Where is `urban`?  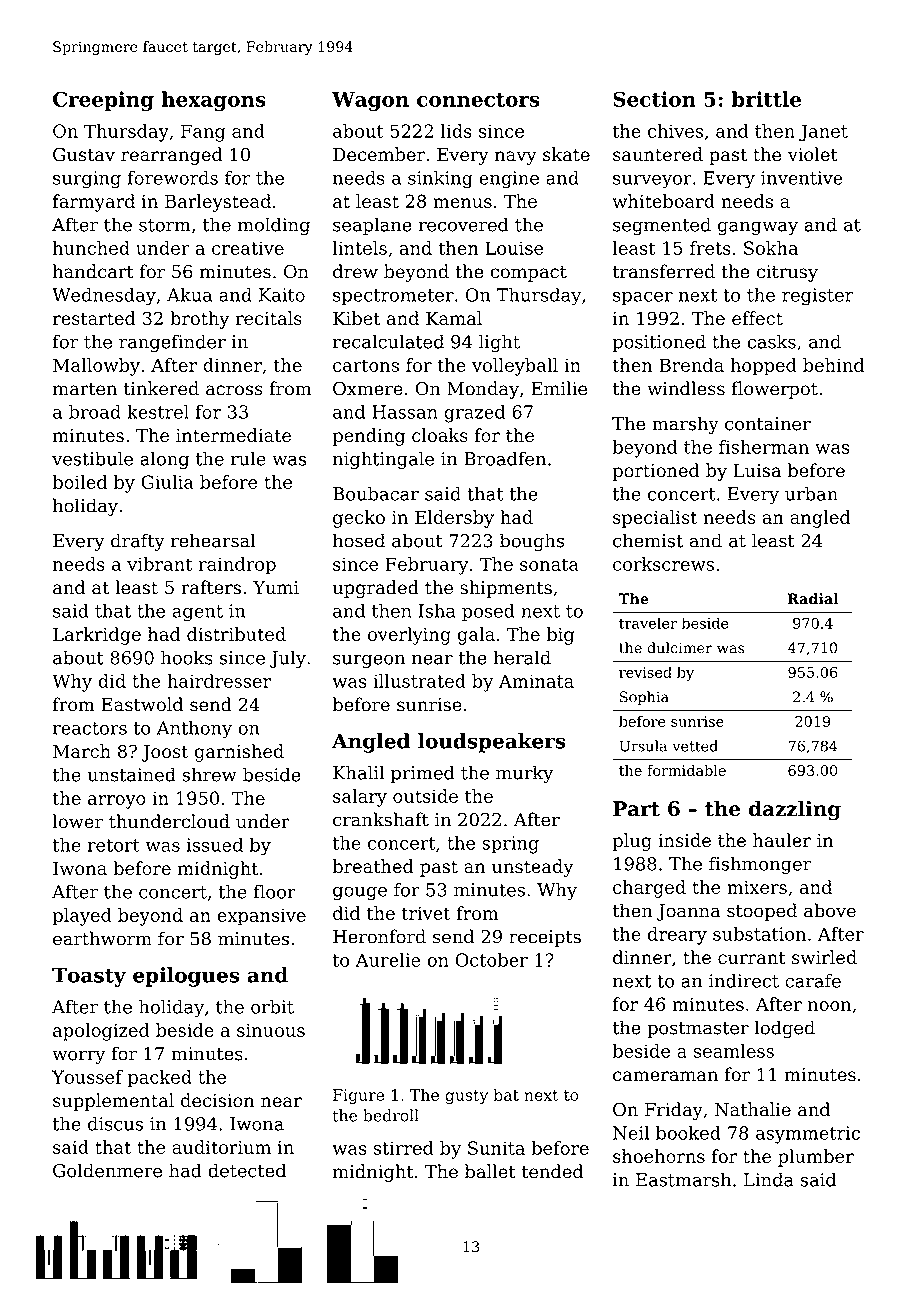 urban is located at coordinates (811, 493).
